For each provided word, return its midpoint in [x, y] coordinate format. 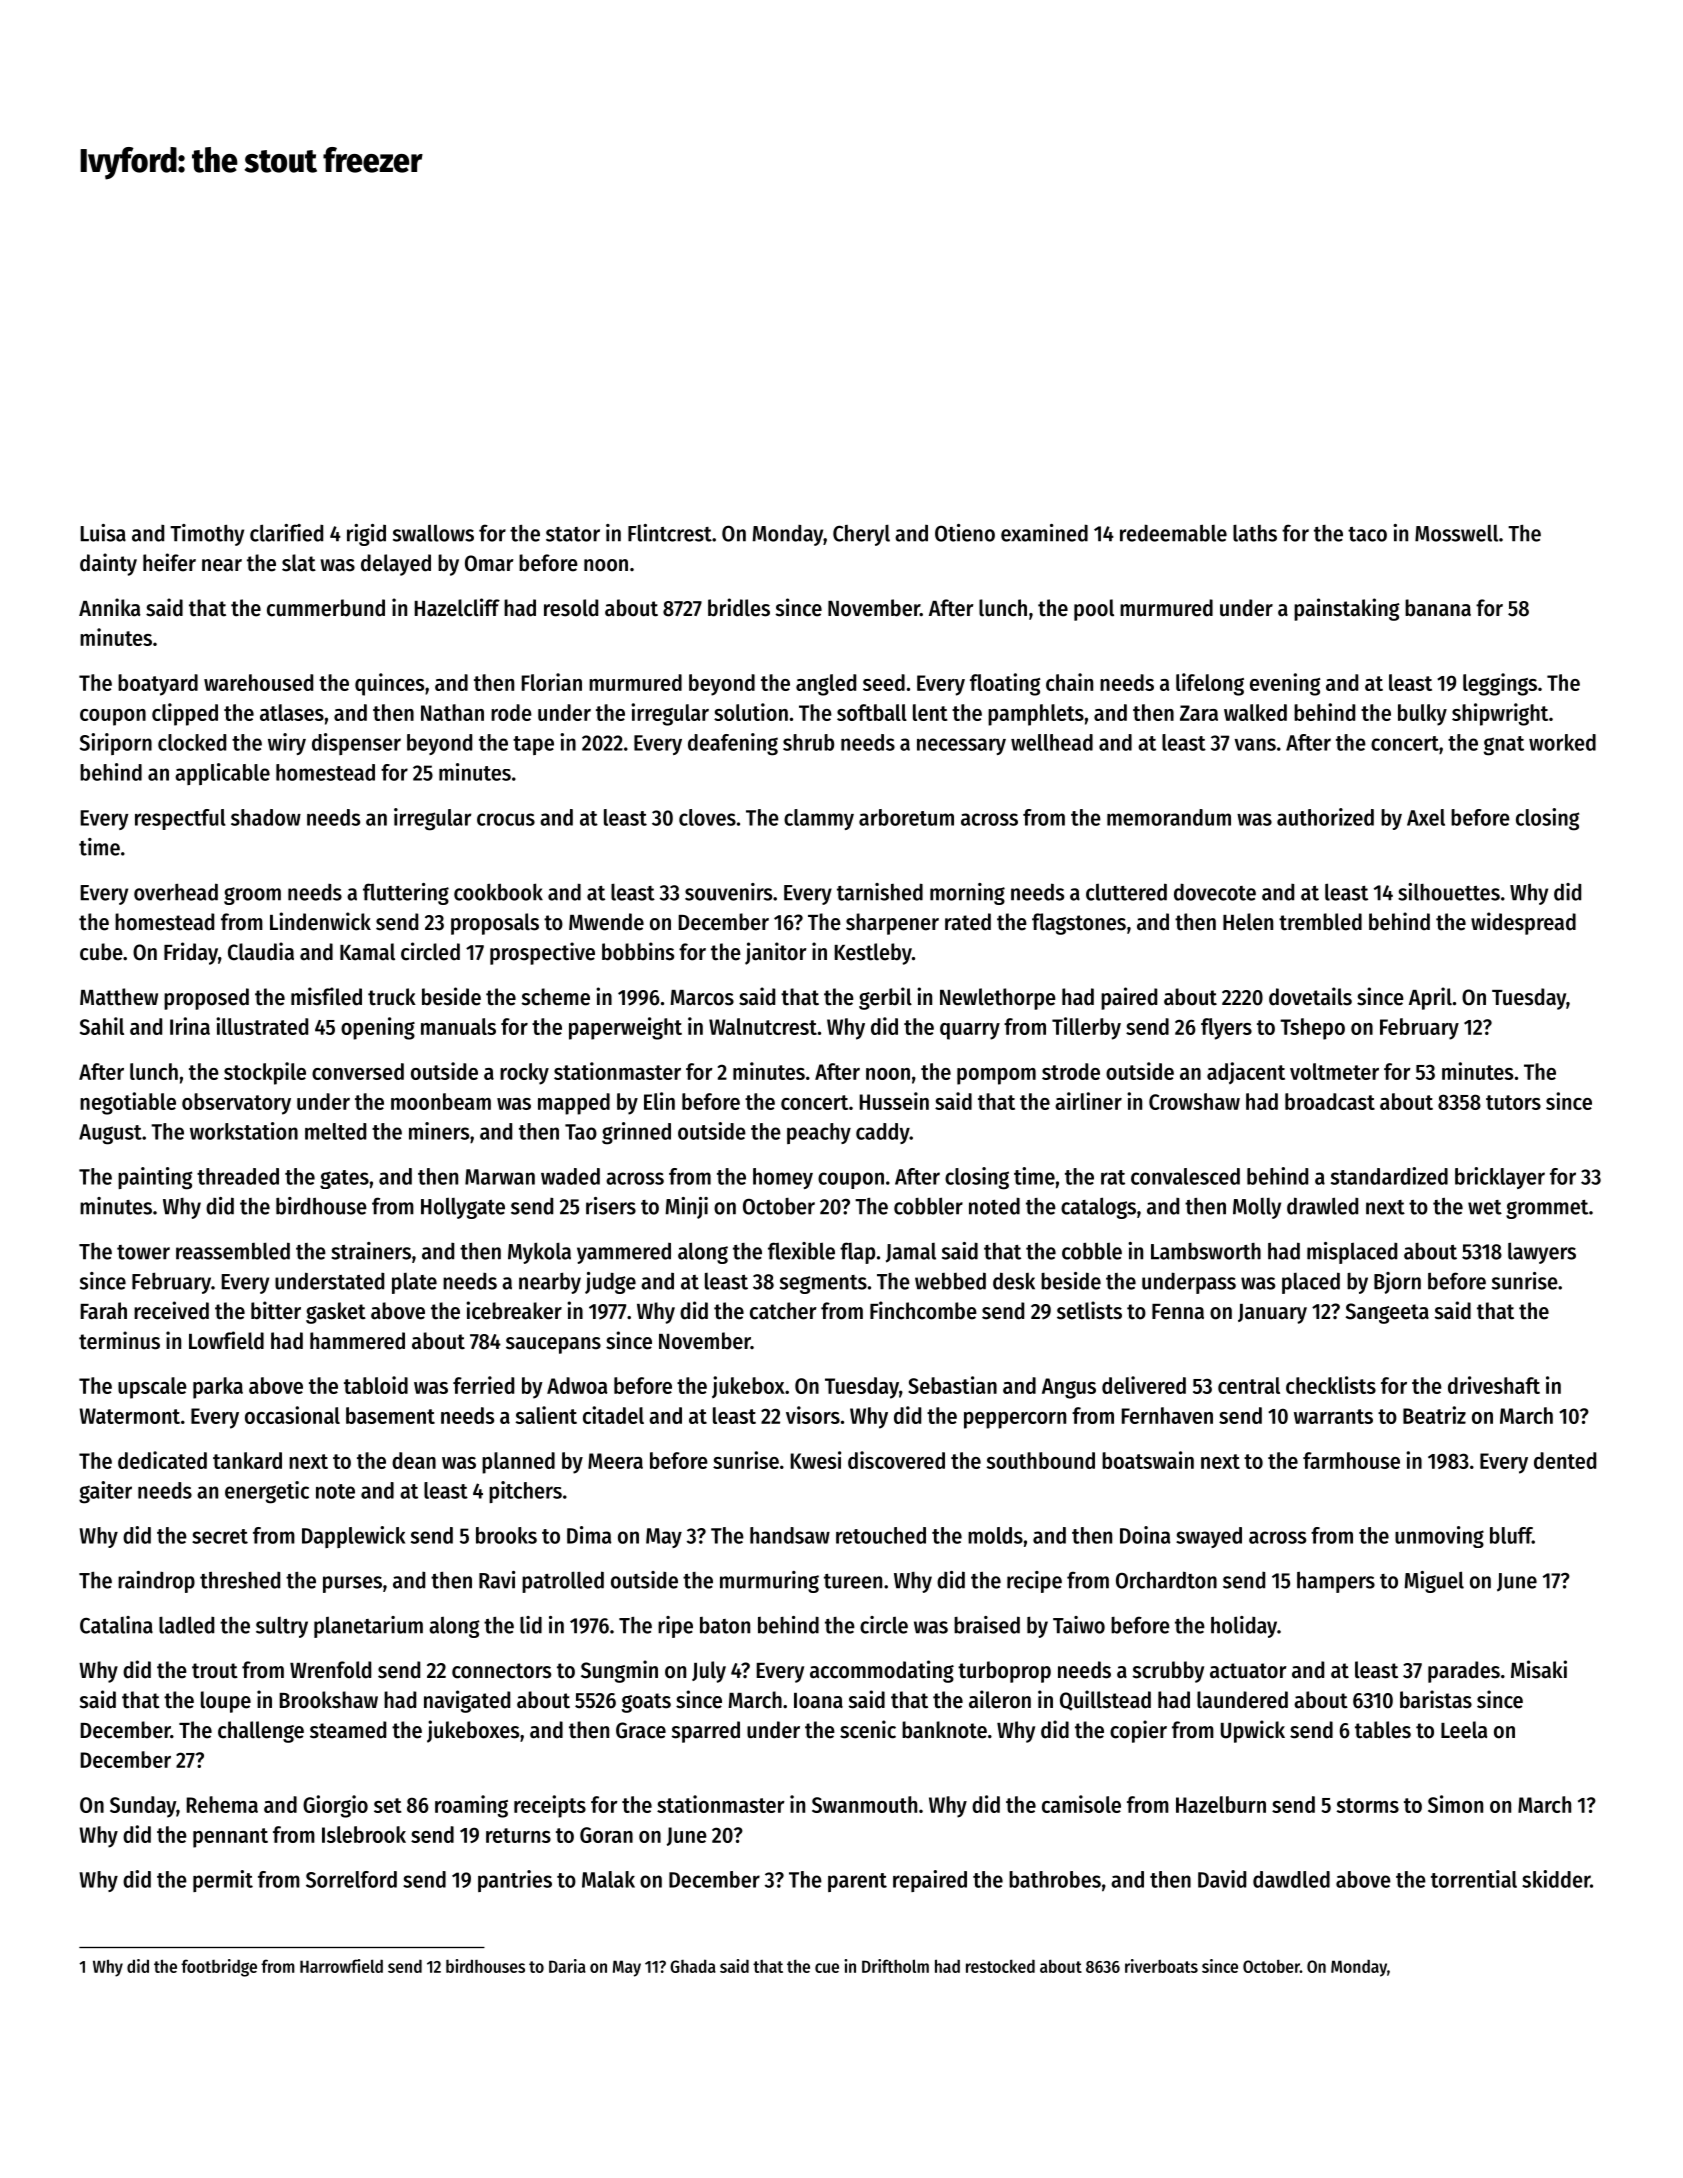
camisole [1081, 1804]
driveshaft [1494, 1385]
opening [378, 1028]
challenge [261, 1732]
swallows [433, 533]
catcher [783, 1311]
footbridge [219, 1968]
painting [155, 1178]
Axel [1426, 817]
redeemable [1173, 533]
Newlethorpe [998, 999]
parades [1464, 1672]
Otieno [965, 533]
